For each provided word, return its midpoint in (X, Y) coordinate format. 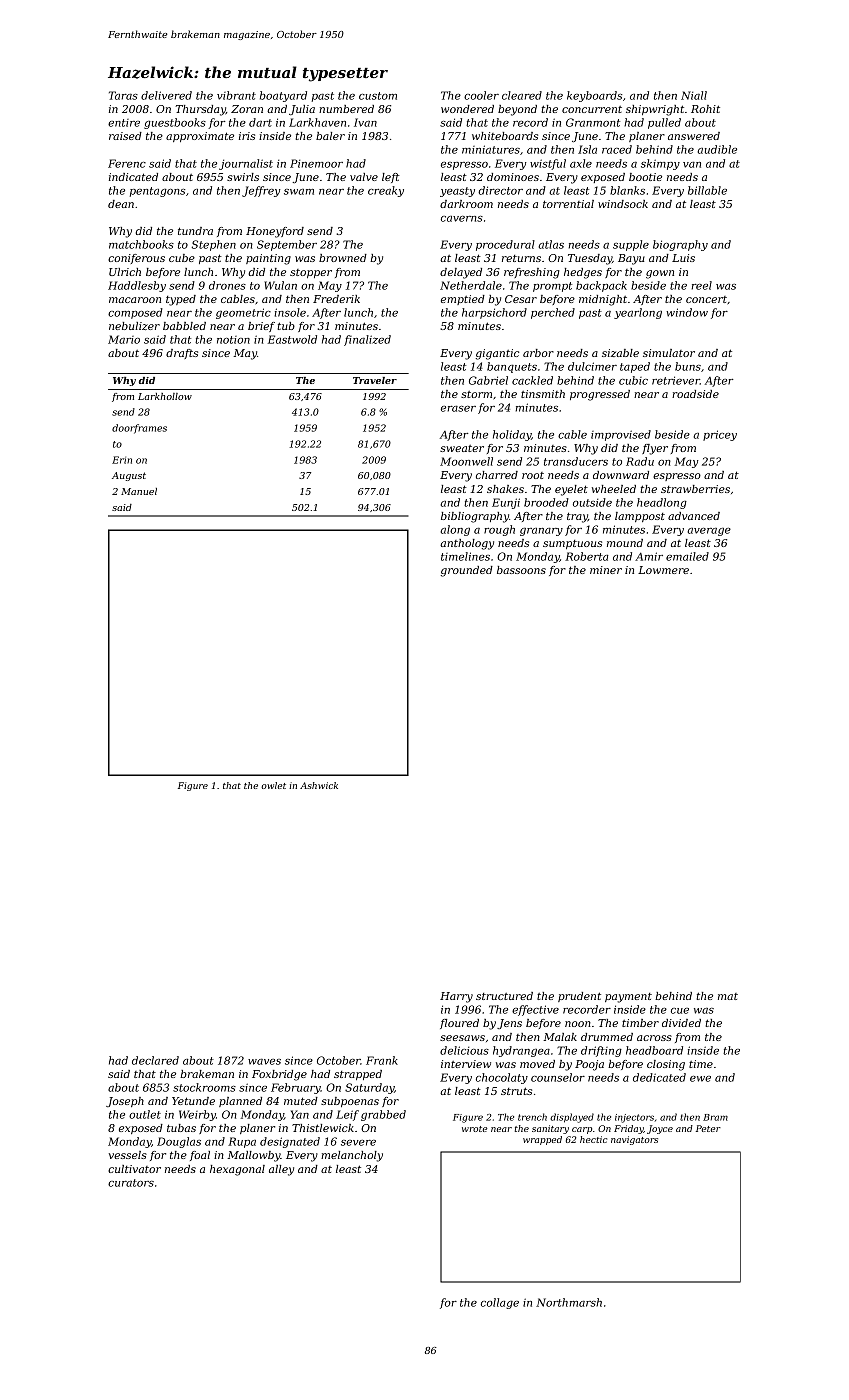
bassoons (521, 570)
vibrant (236, 95)
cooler (481, 95)
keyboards (594, 96)
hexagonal (237, 1170)
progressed (600, 395)
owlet (273, 785)
